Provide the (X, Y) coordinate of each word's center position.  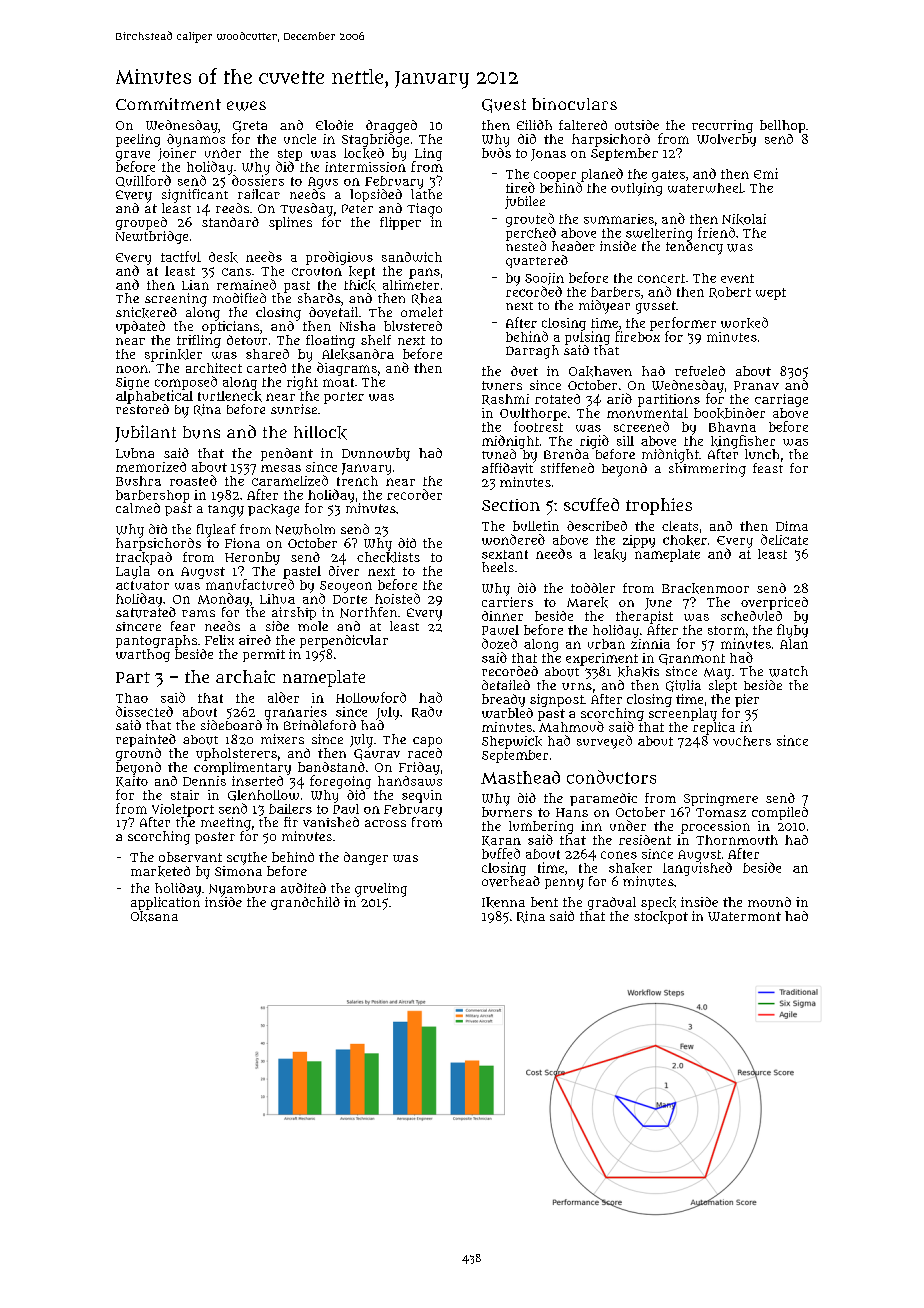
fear (183, 626)
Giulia (683, 686)
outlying (636, 189)
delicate (784, 539)
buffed (501, 853)
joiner (177, 154)
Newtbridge (152, 237)
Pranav (756, 385)
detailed (506, 685)
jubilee (525, 202)
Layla (133, 572)
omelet (422, 312)
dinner (502, 616)
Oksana (154, 916)
